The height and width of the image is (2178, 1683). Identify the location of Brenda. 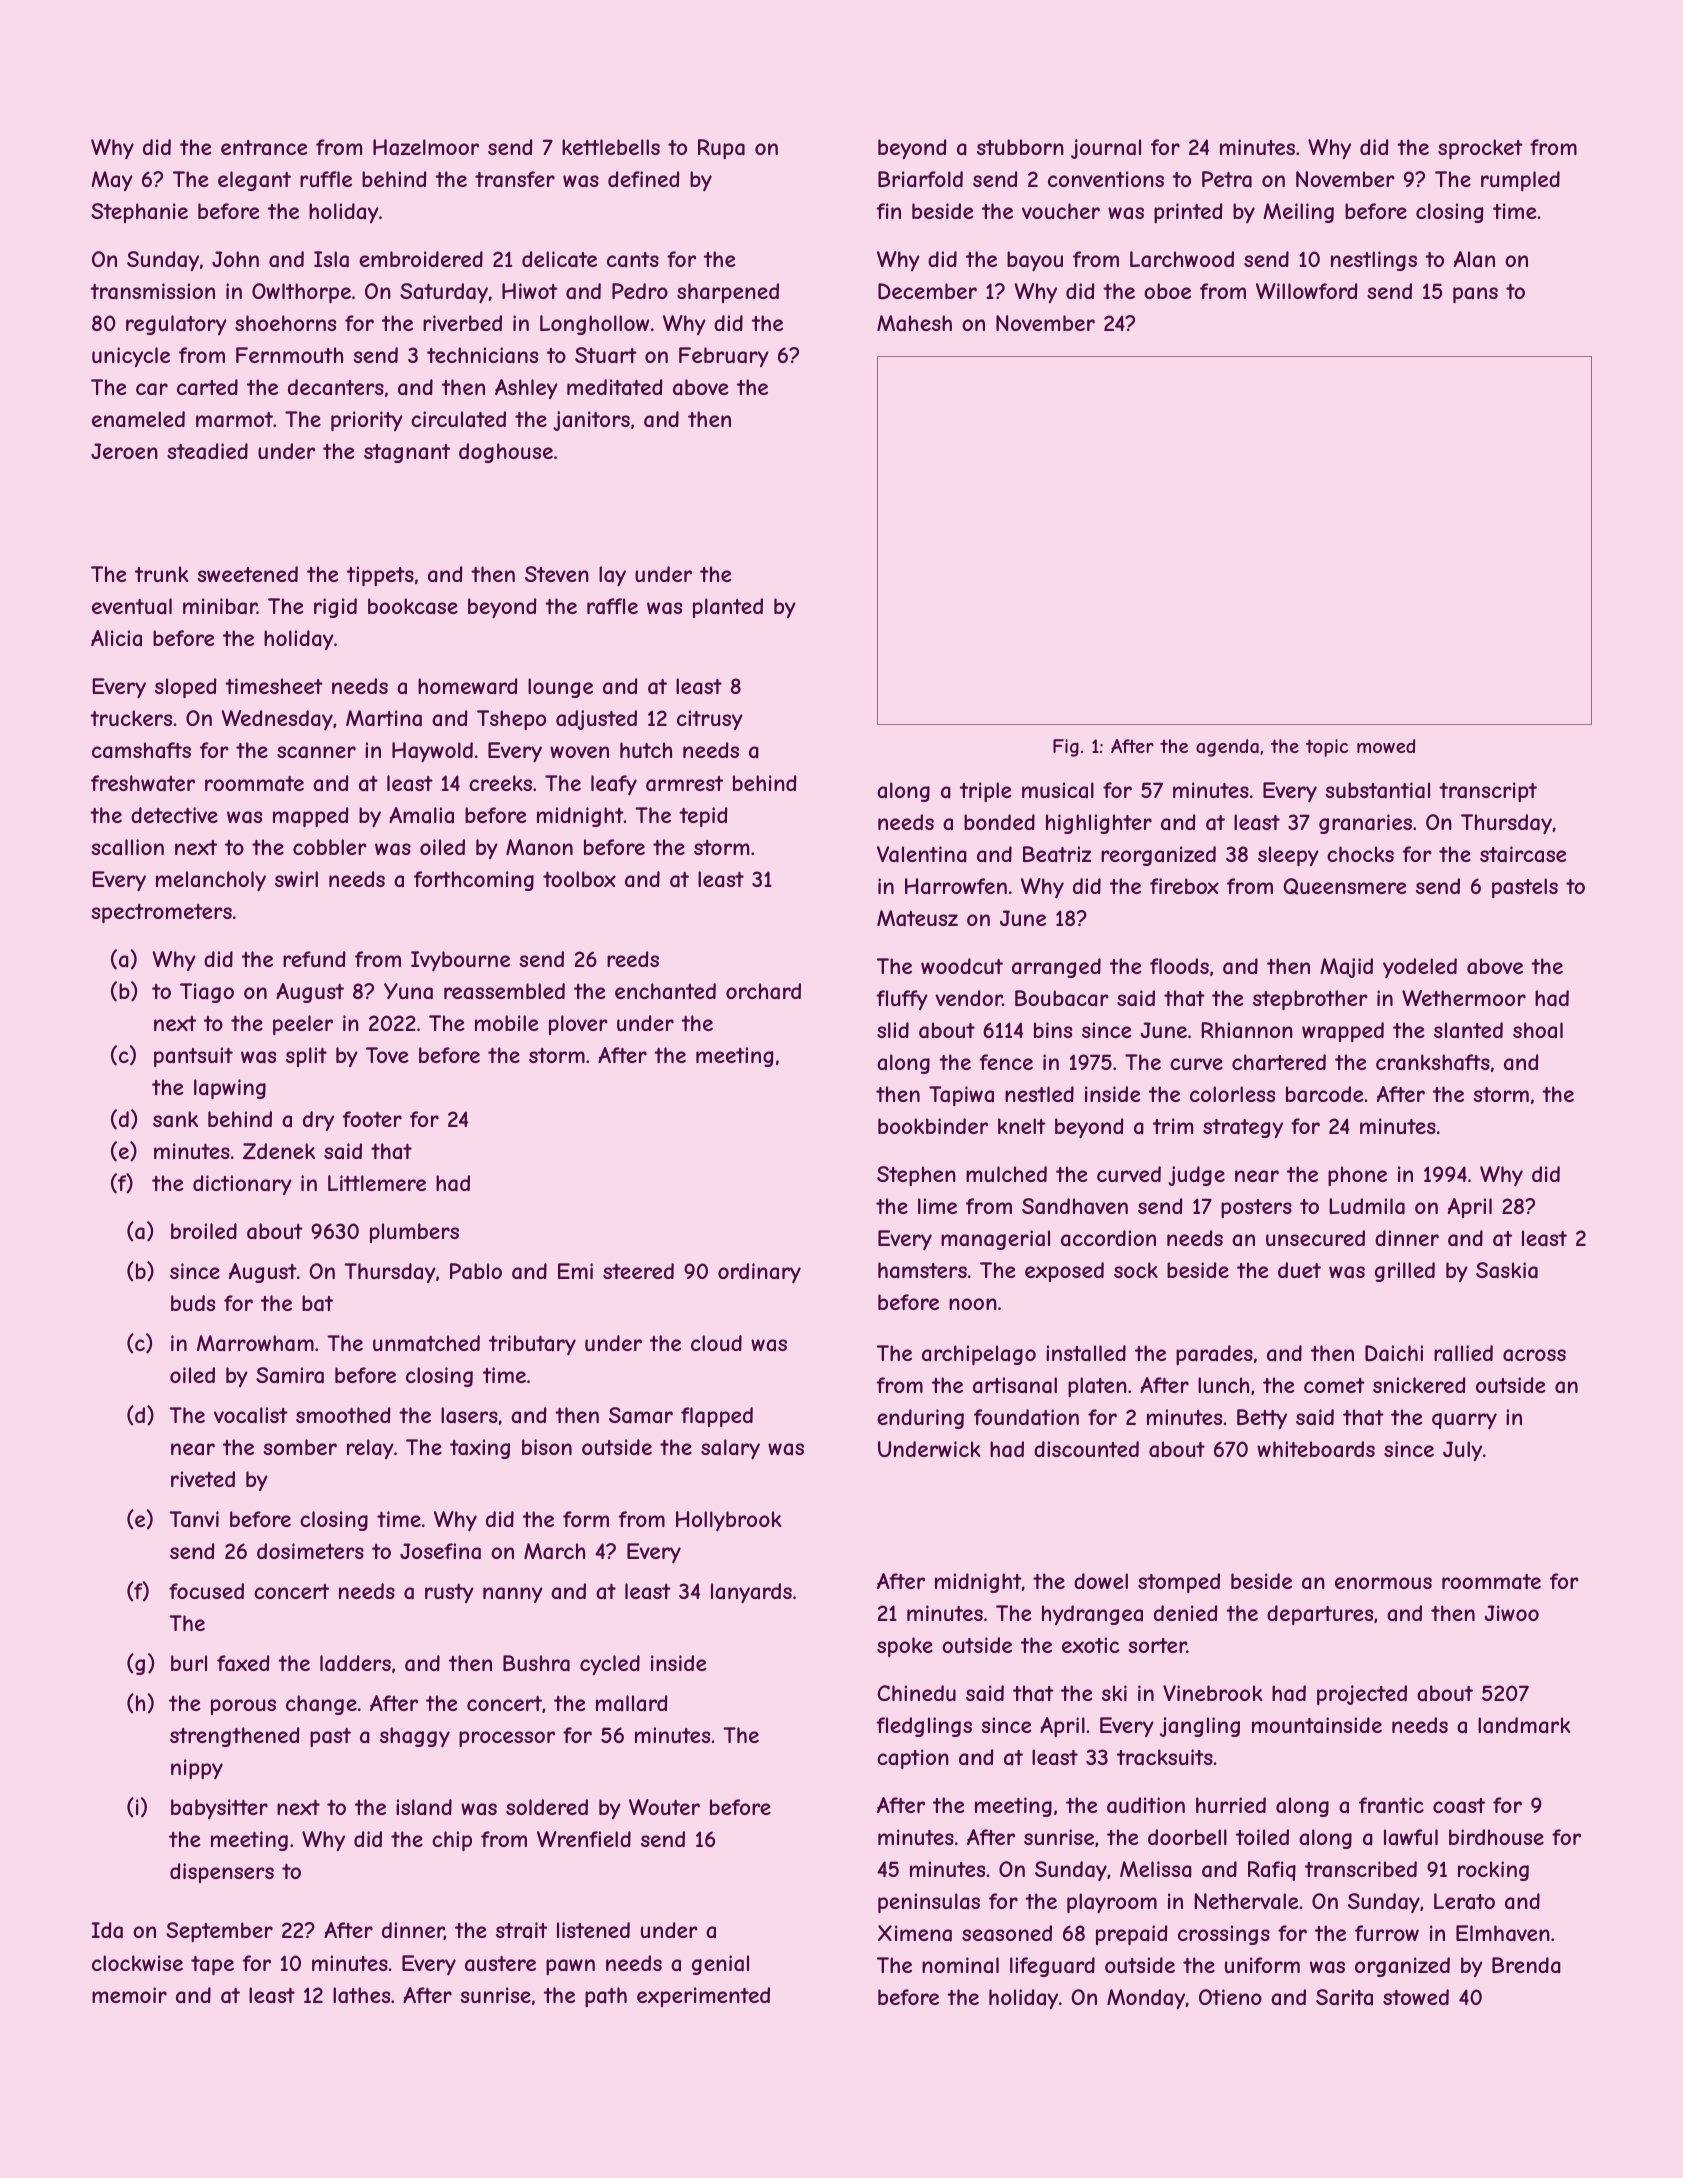
(1526, 1965).
